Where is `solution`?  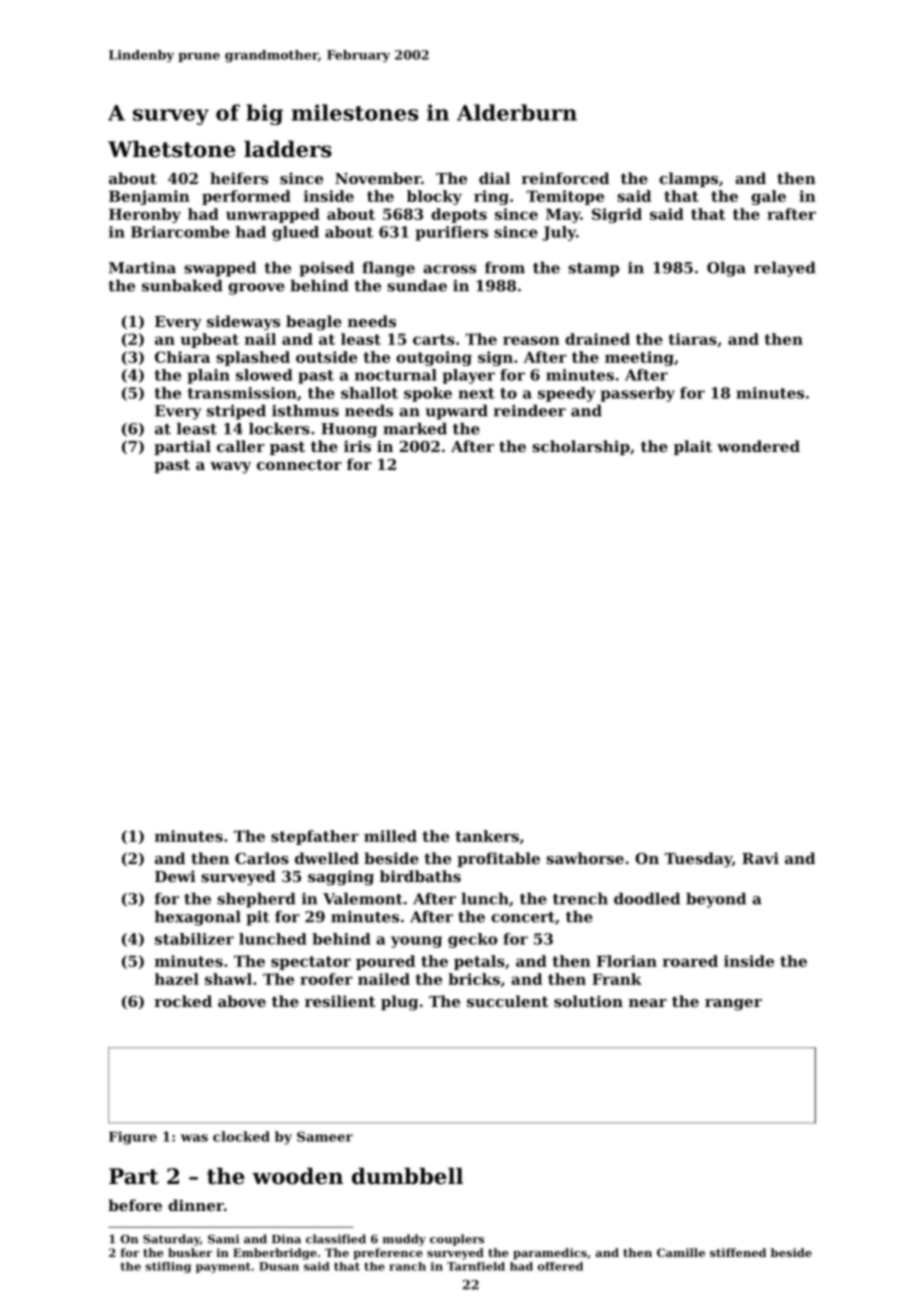 solution is located at coordinates (588, 1001).
